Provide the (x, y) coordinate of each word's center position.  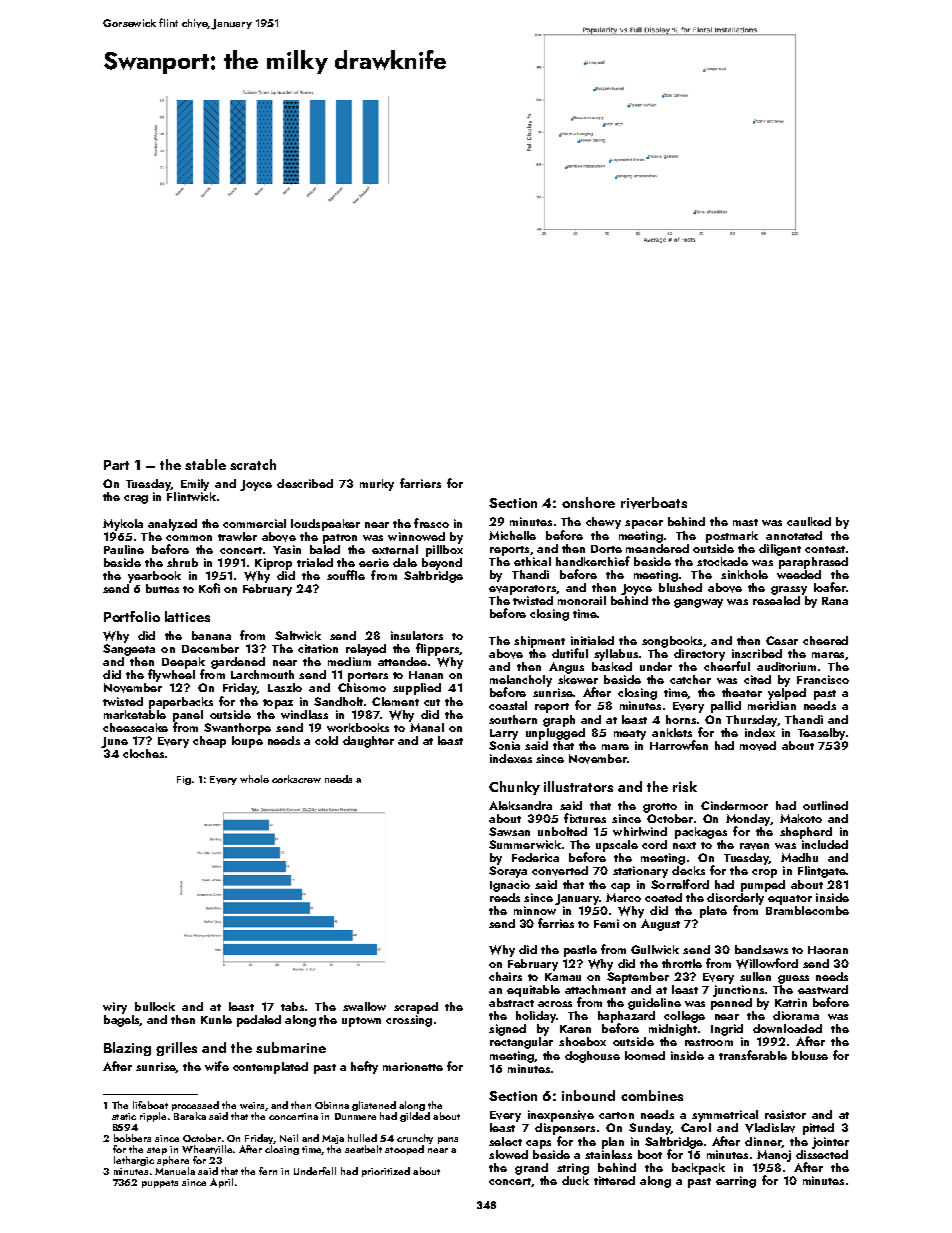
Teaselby (821, 734)
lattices (187, 616)
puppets (160, 1184)
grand (531, 1169)
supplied (417, 689)
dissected (822, 1154)
